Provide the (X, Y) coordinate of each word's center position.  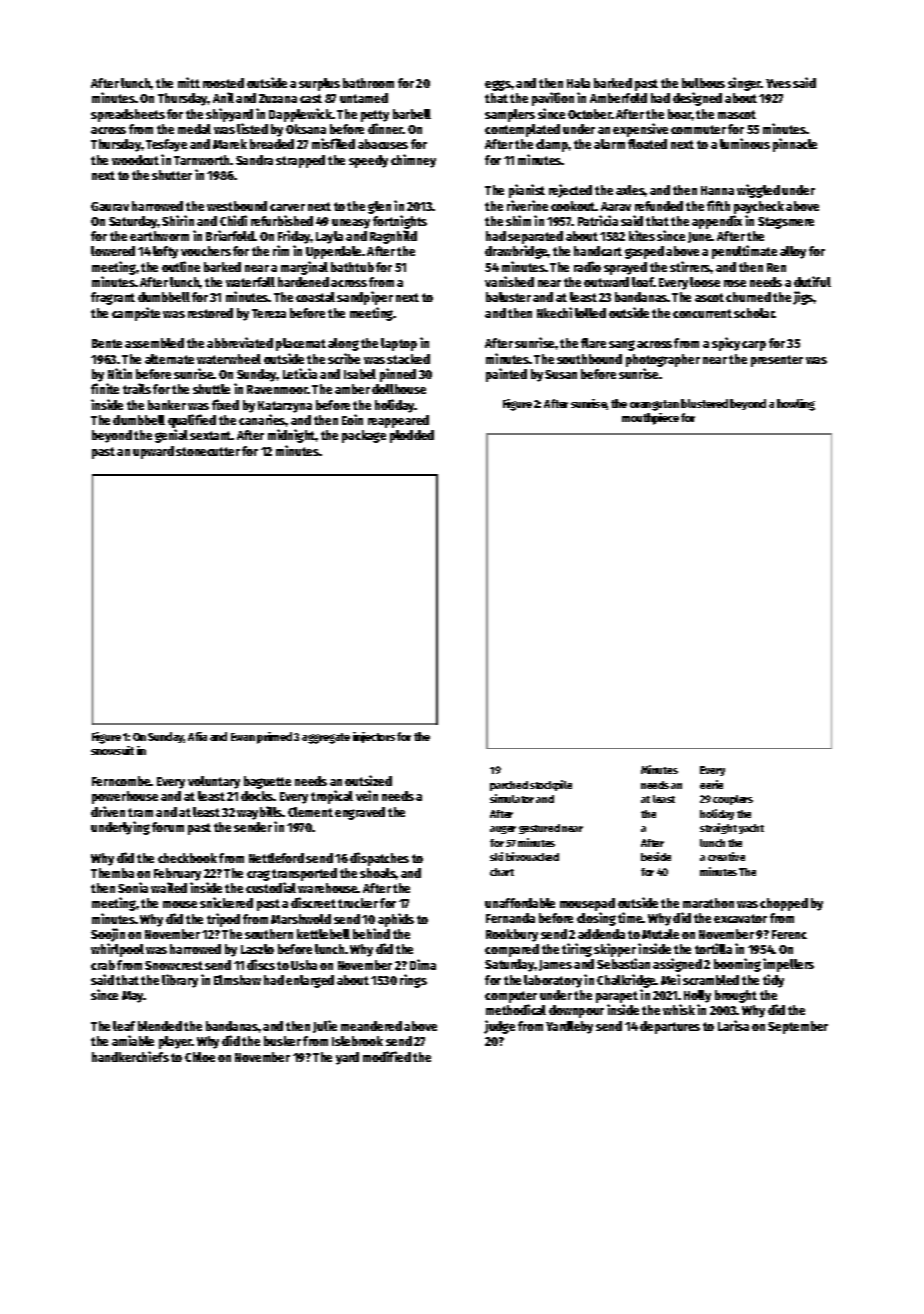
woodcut (135, 160)
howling (796, 405)
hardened (303, 282)
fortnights (400, 222)
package (364, 436)
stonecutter (208, 451)
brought (736, 996)
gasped (644, 252)
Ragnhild (393, 237)
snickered (226, 902)
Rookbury (512, 935)
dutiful (812, 281)
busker (282, 1041)
